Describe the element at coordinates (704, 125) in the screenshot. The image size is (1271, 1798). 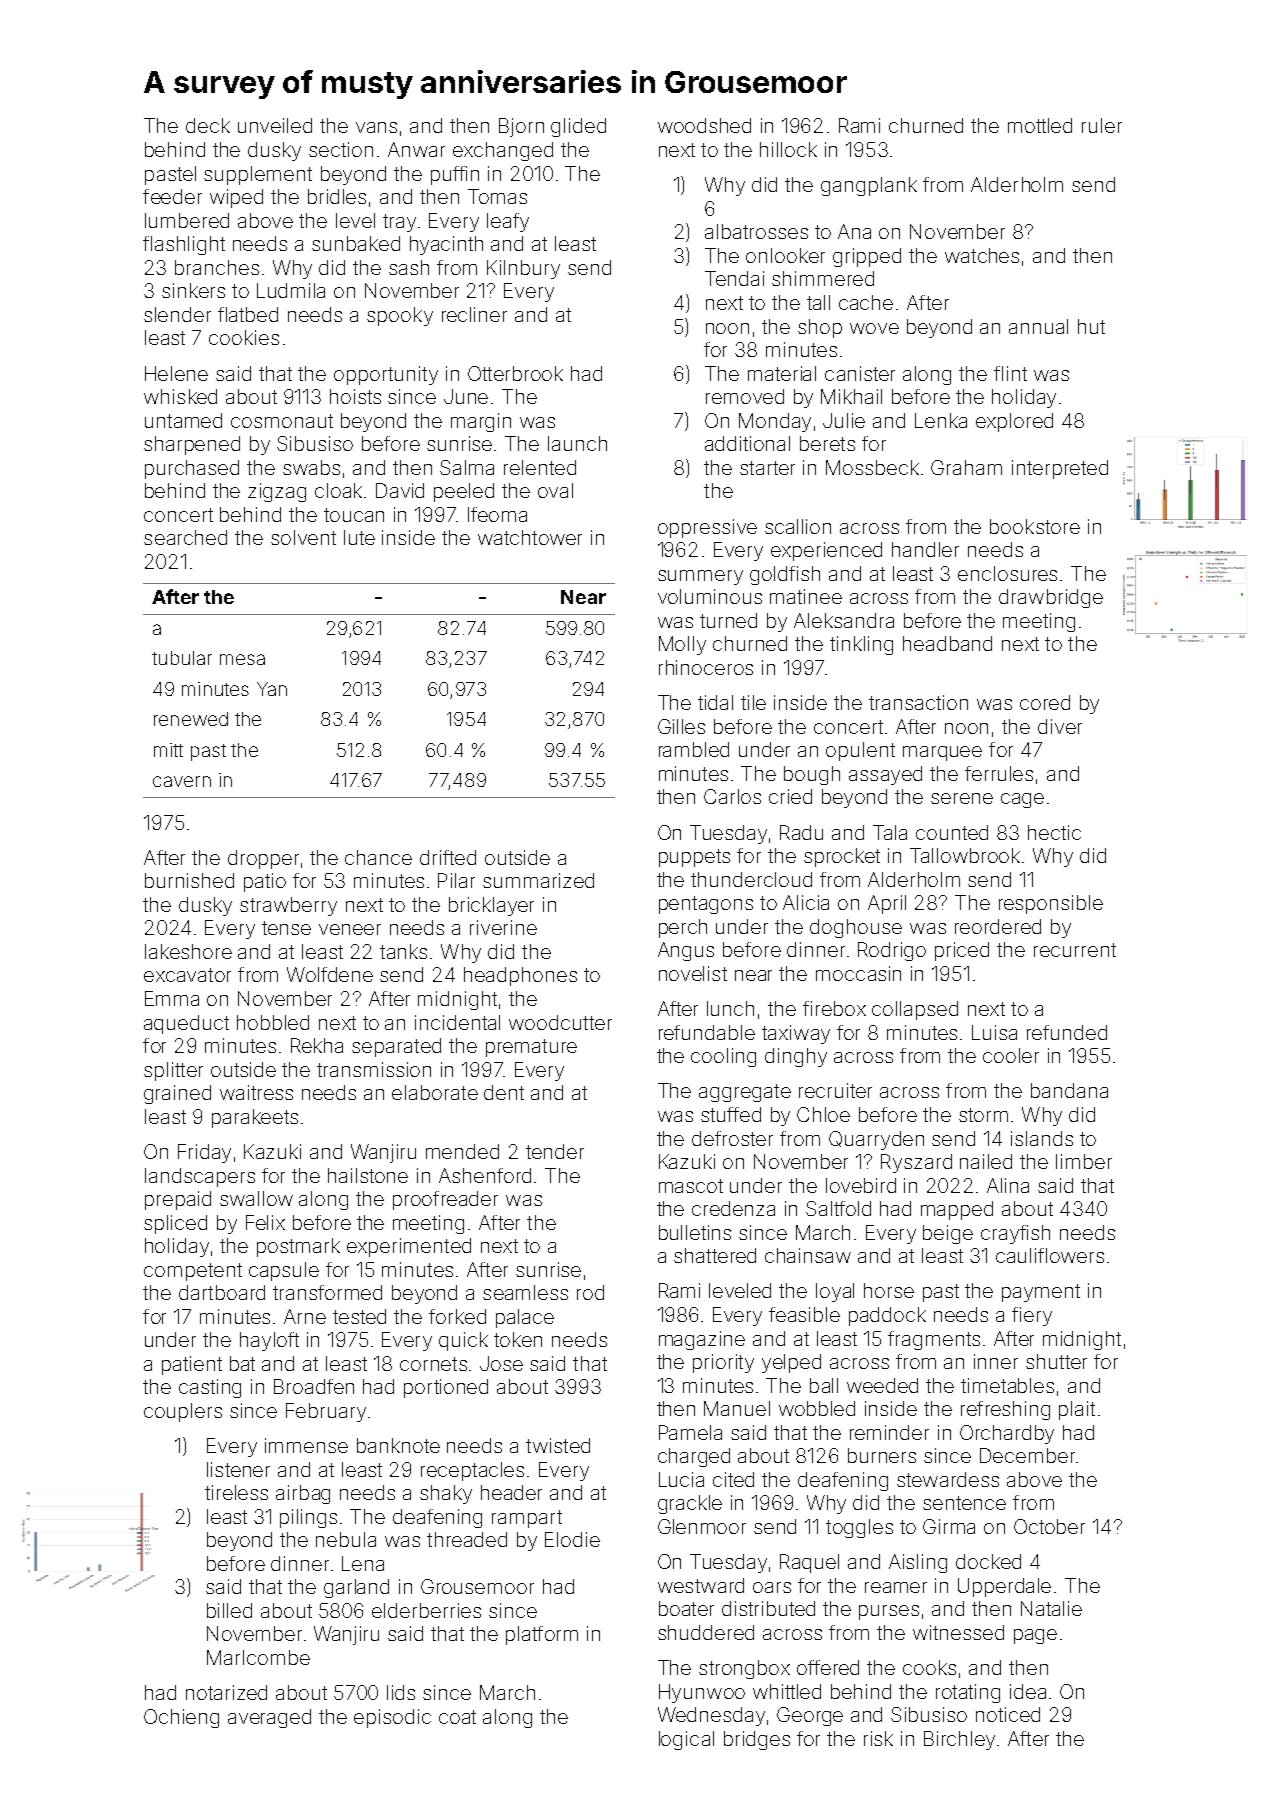
I see `woodshed` at that location.
